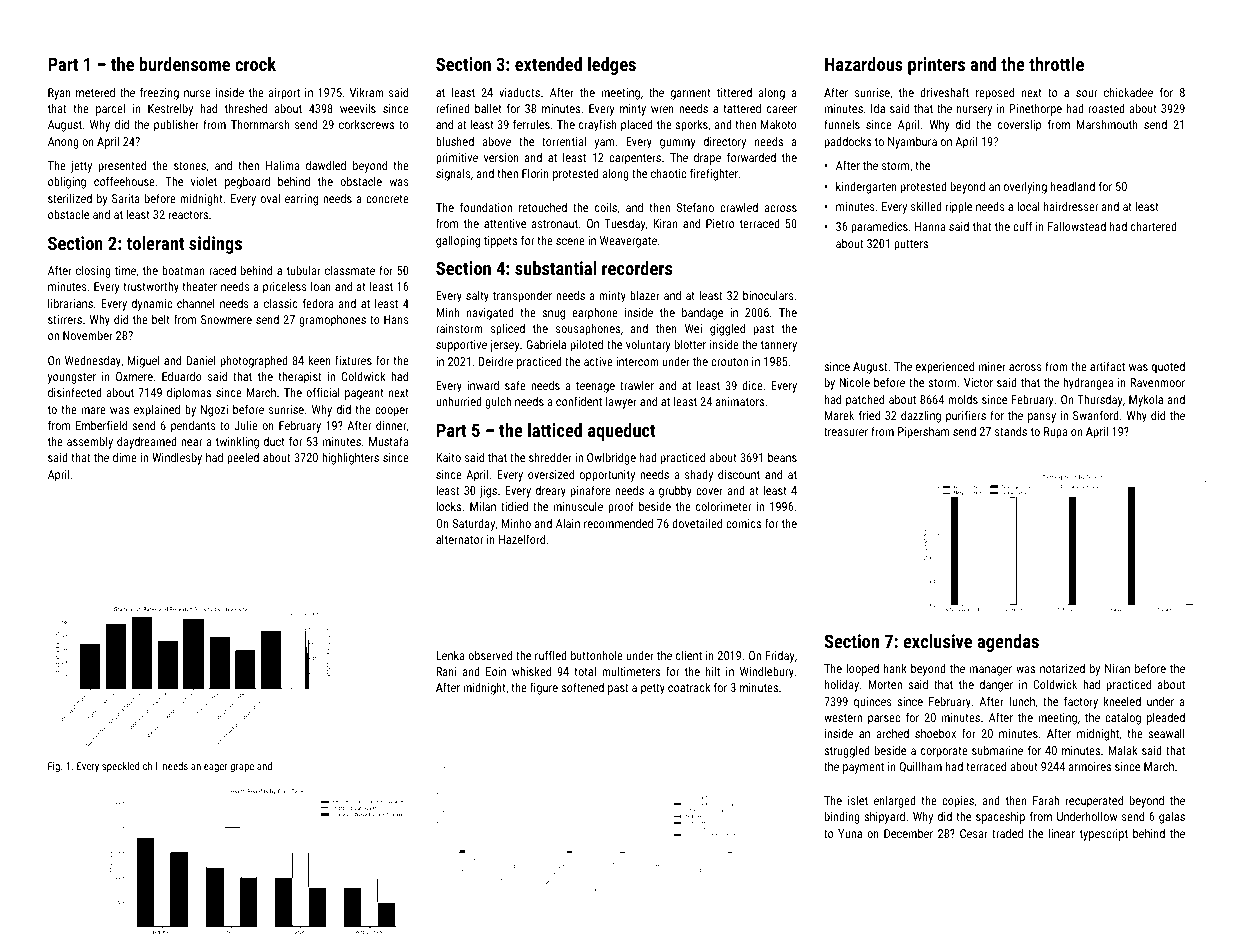 This page has height=952, width=1233. I want to click on overlying, so click(1025, 188).
